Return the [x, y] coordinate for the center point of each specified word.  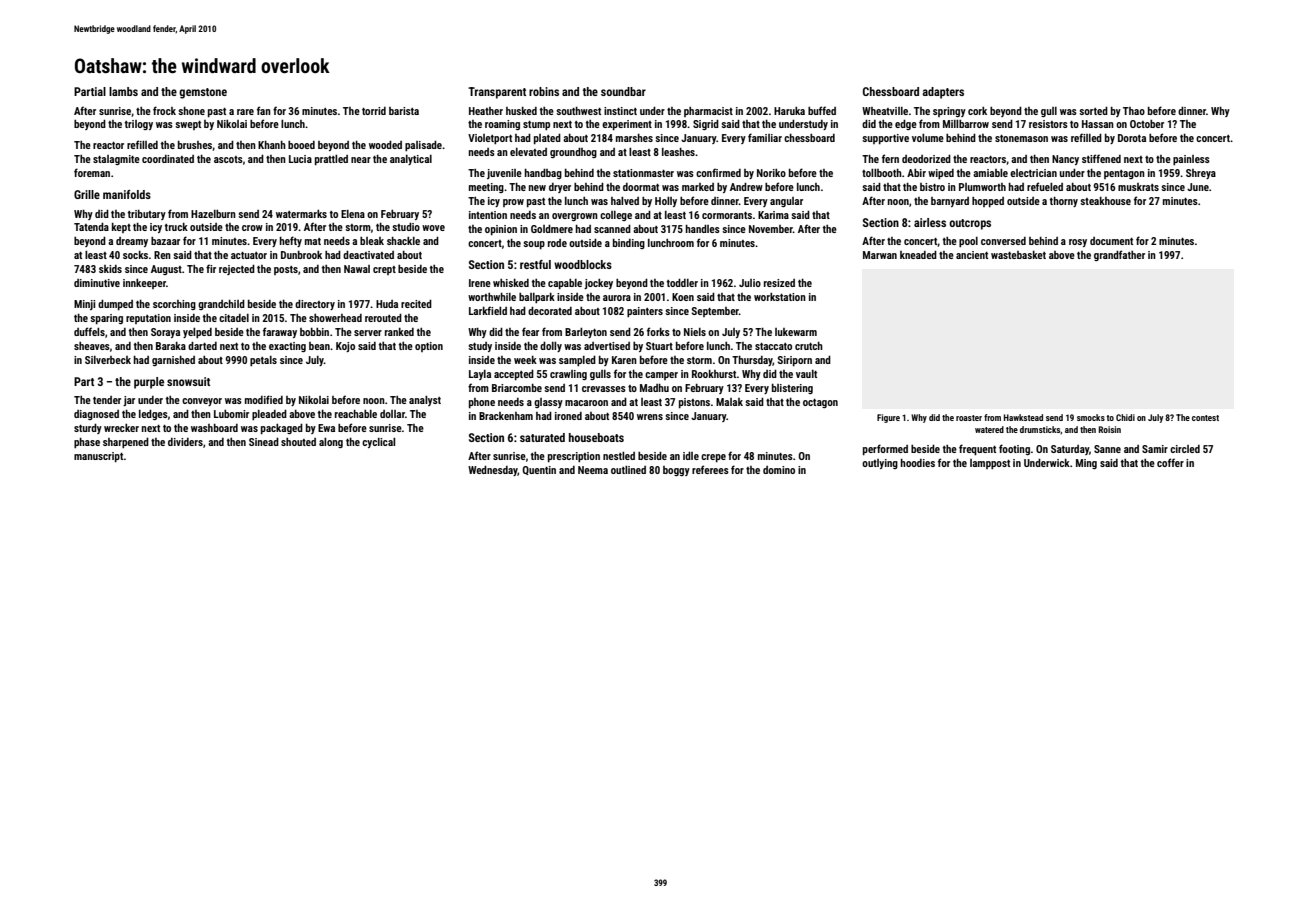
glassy [548, 403]
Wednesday [493, 471]
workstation [780, 297]
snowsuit [188, 381]
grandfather [1119, 255]
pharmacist [708, 112]
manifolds [127, 194]
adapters [943, 93]
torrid [374, 111]
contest [1205, 418]
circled [1185, 449]
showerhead [335, 318]
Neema [593, 470]
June [1198, 187]
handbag [543, 174]
